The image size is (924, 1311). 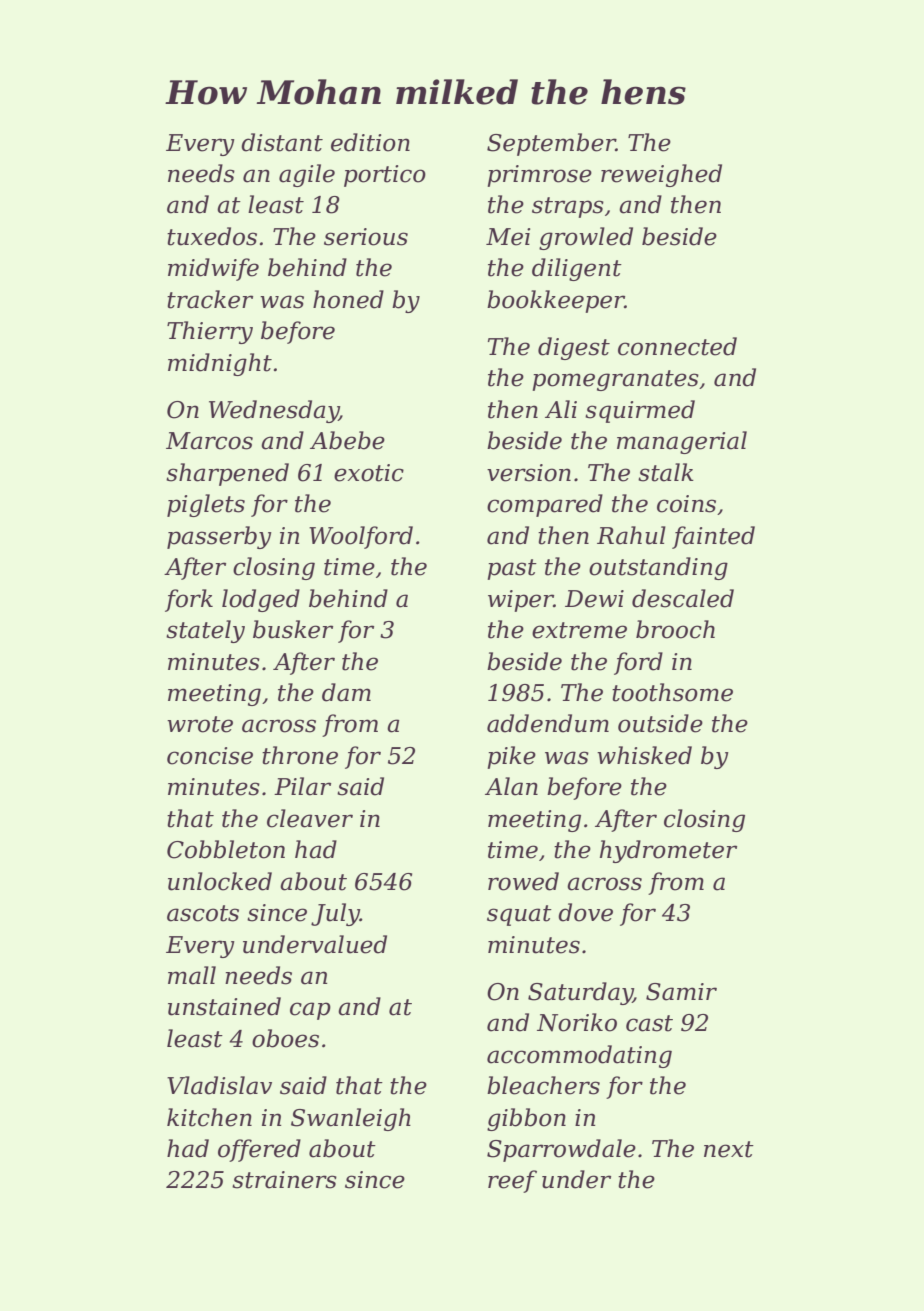 I want to click on stately, so click(x=205, y=631).
